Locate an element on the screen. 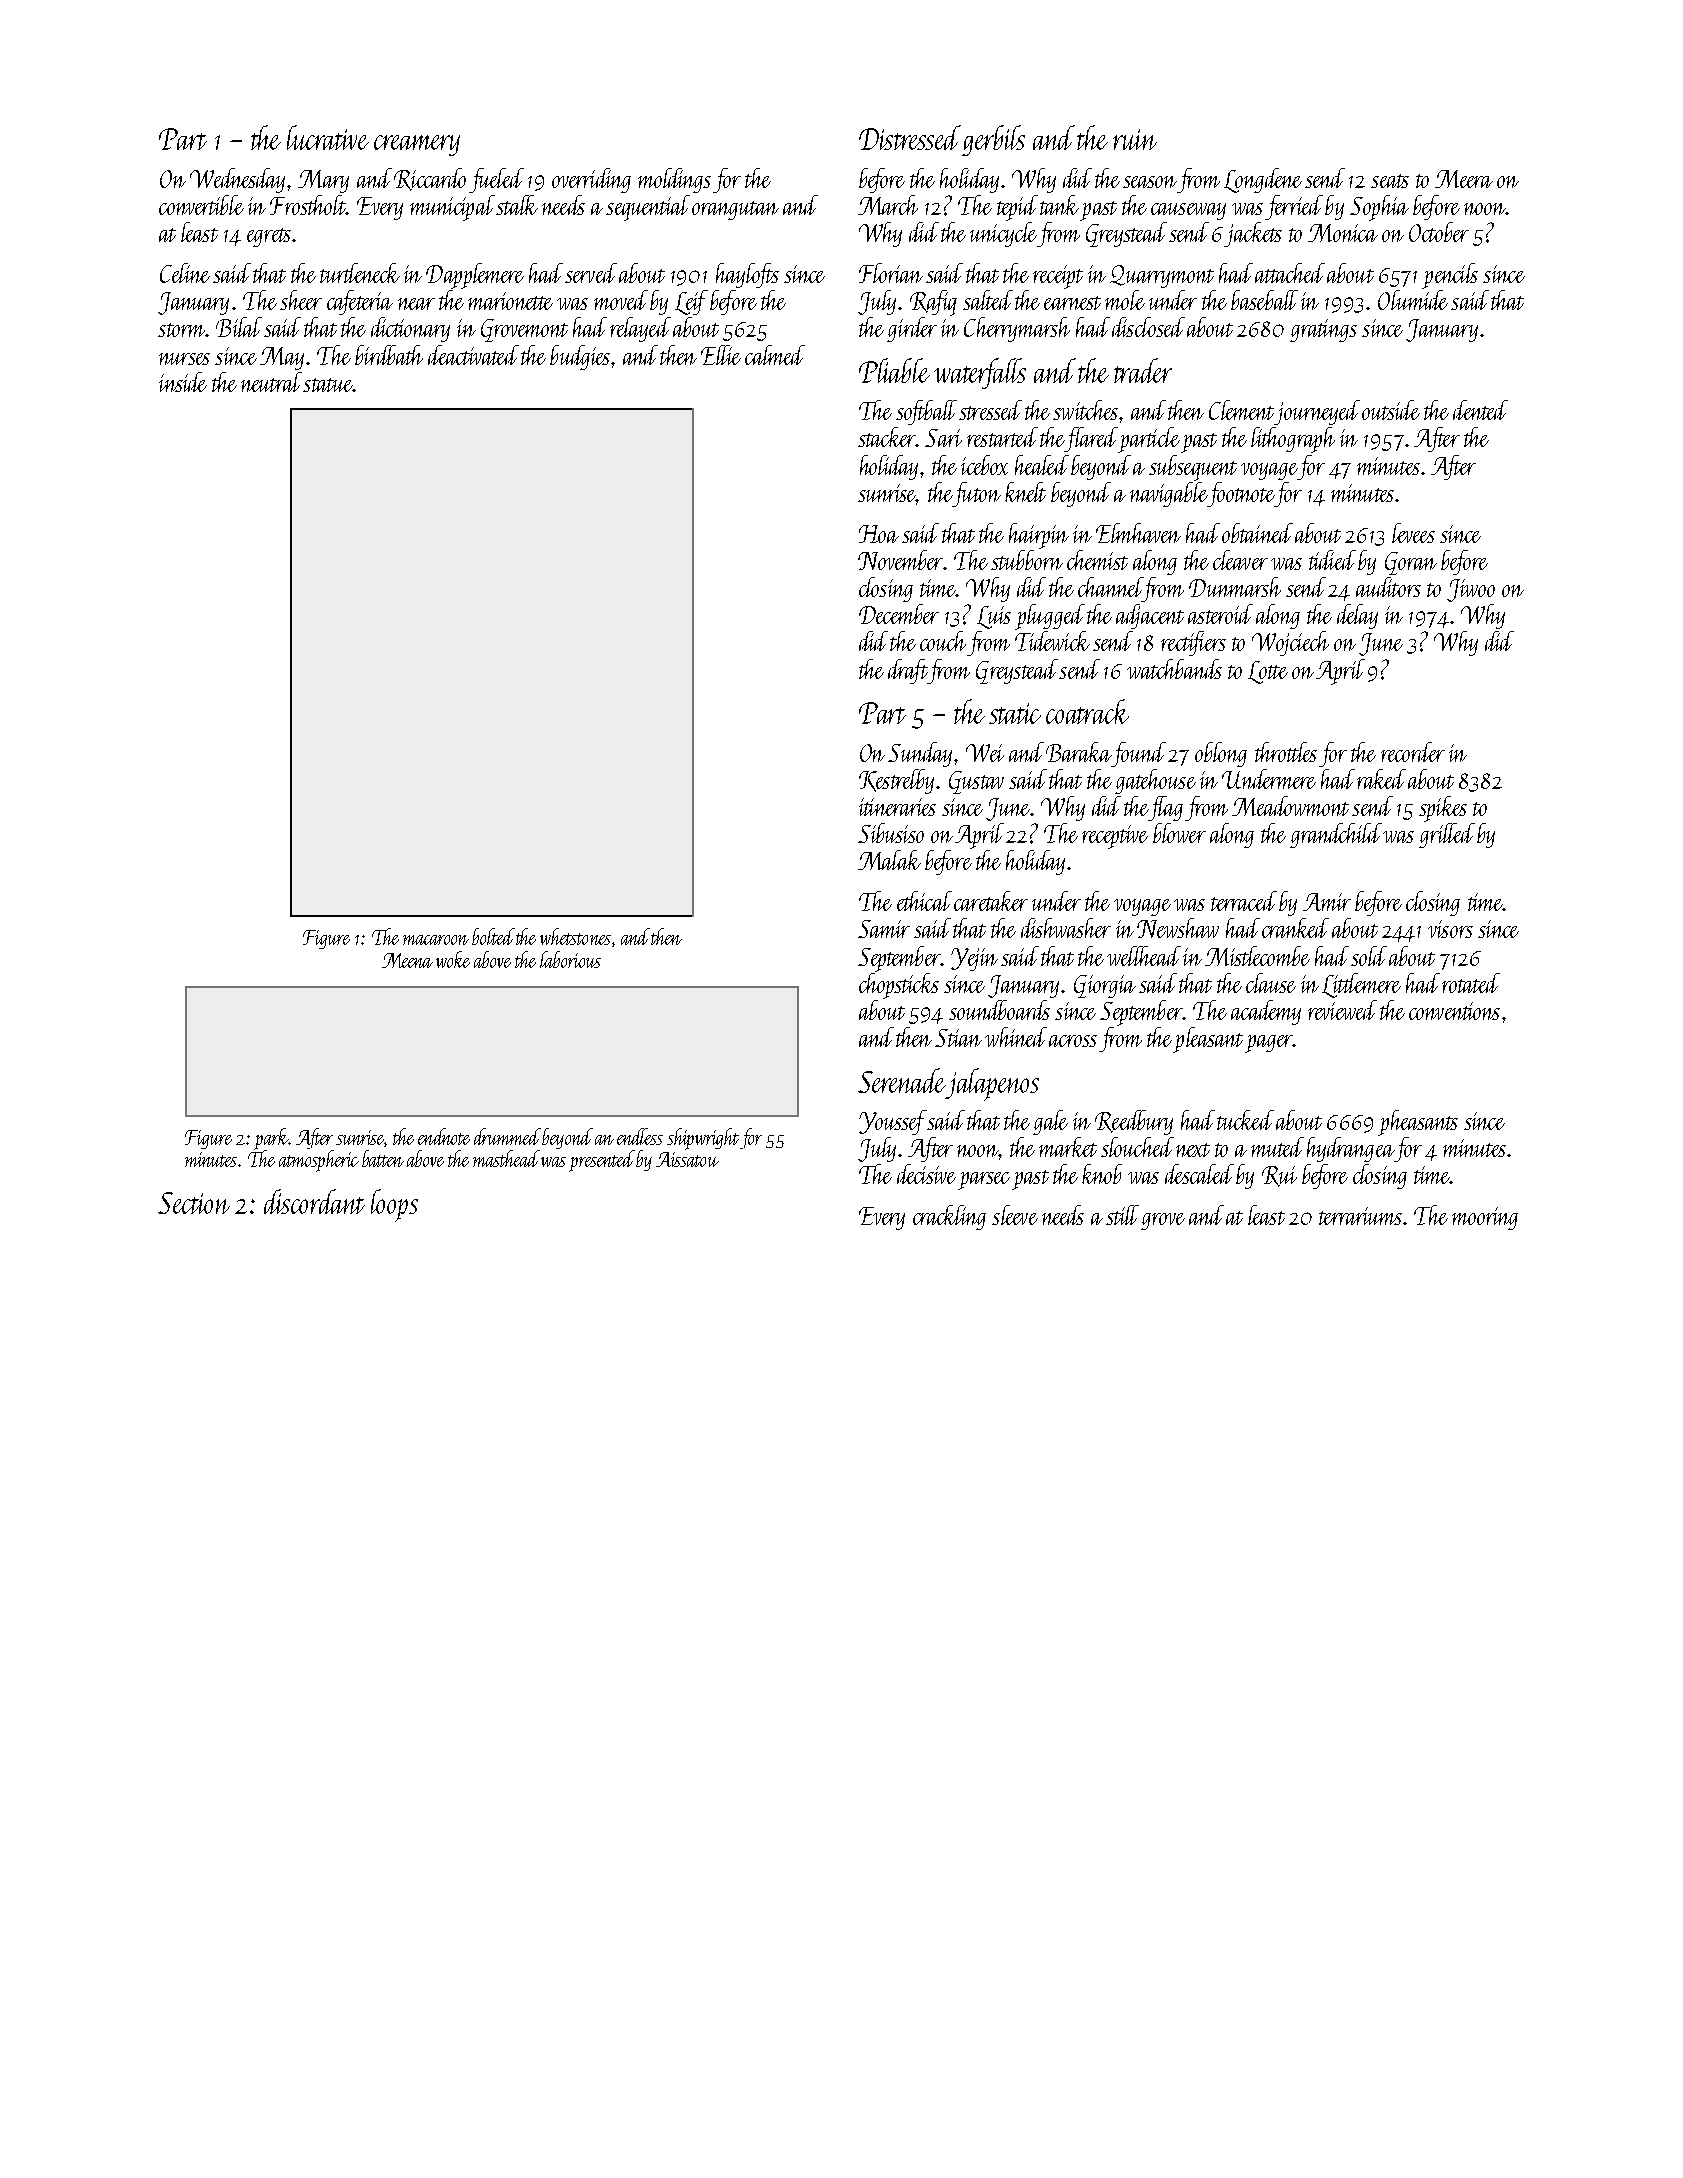  statue is located at coordinates (327, 385).
